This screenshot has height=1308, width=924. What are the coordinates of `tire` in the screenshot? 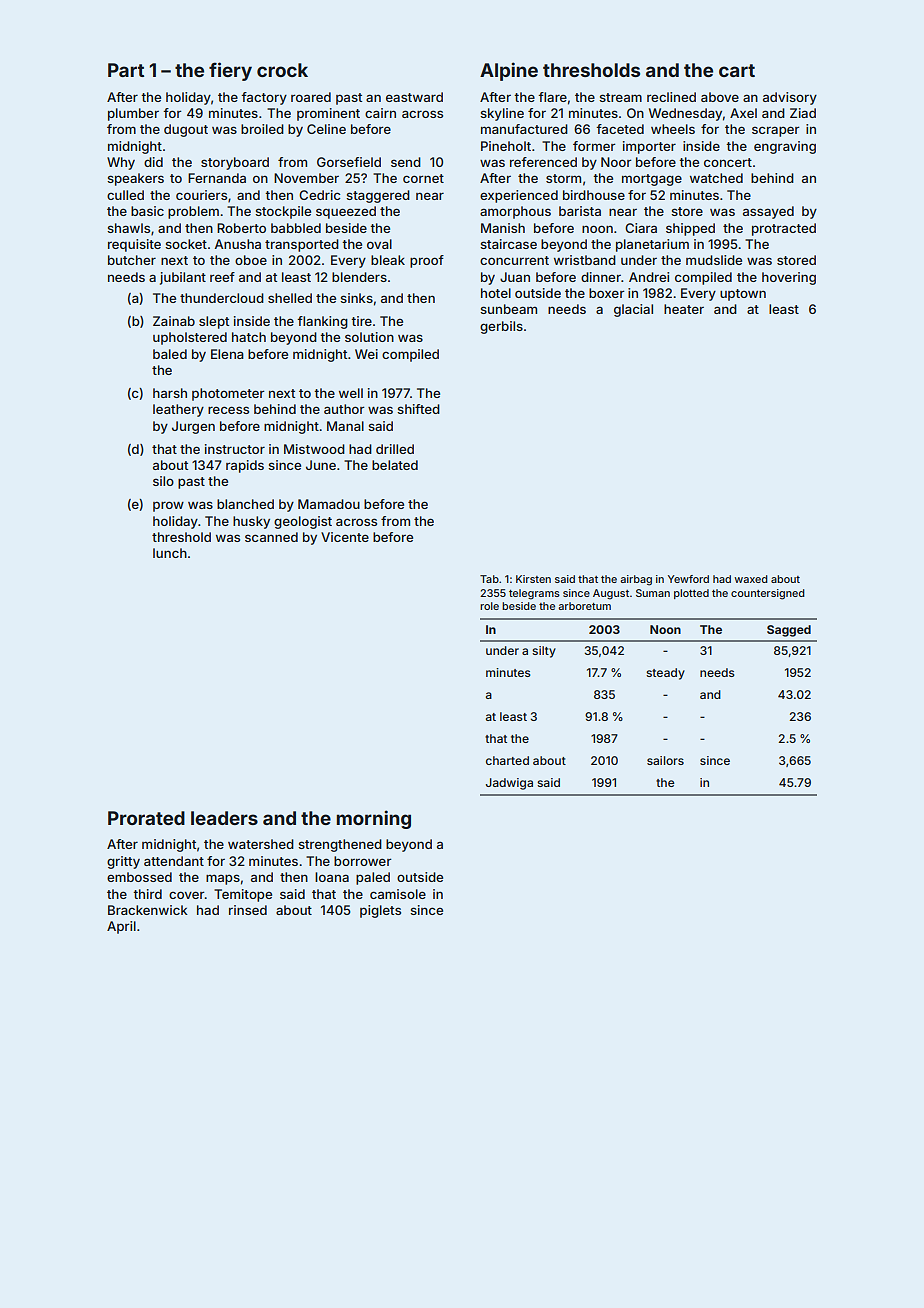 It's located at (361, 321).
